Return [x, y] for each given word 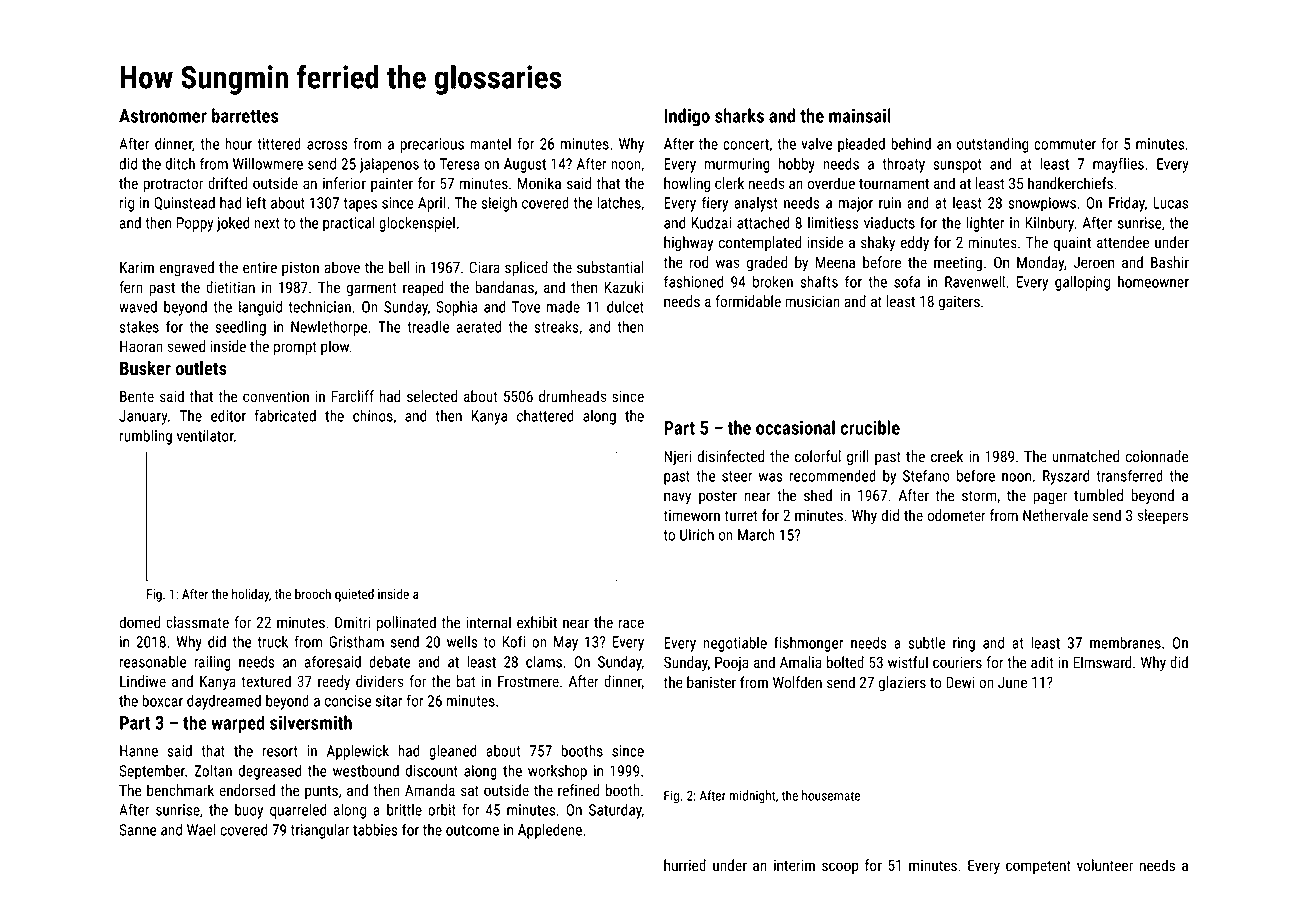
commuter [1065, 144]
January [143, 417]
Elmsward [1102, 662]
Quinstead [184, 203]
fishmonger [808, 644]
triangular [320, 831]
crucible [870, 427]
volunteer [1105, 865]
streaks [557, 327]
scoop [840, 868]
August [525, 165]
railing [212, 663]
